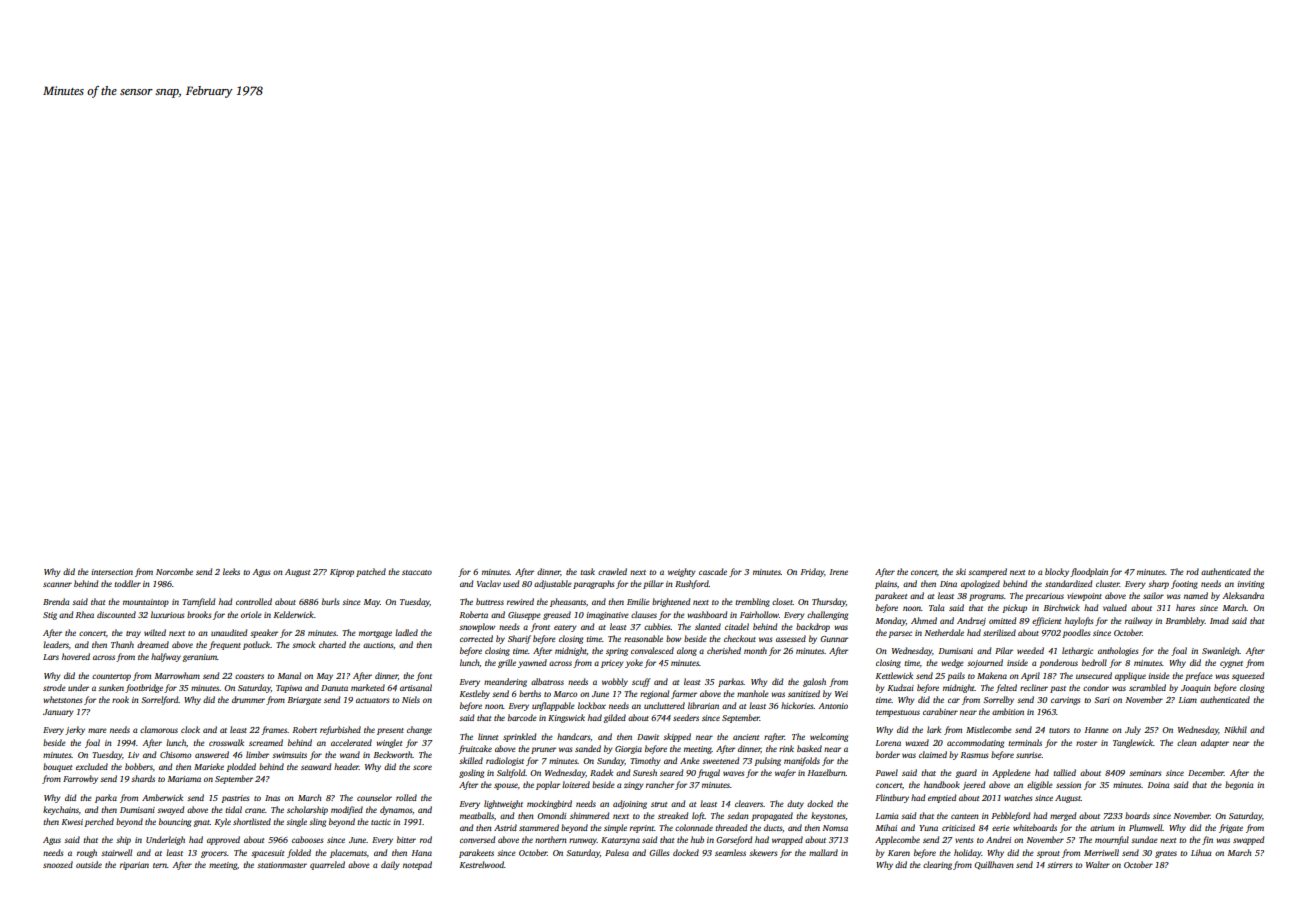 This document has width=1308, height=924. What do you see at coordinates (134, 866) in the document?
I see `riparian` at bounding box center [134, 866].
